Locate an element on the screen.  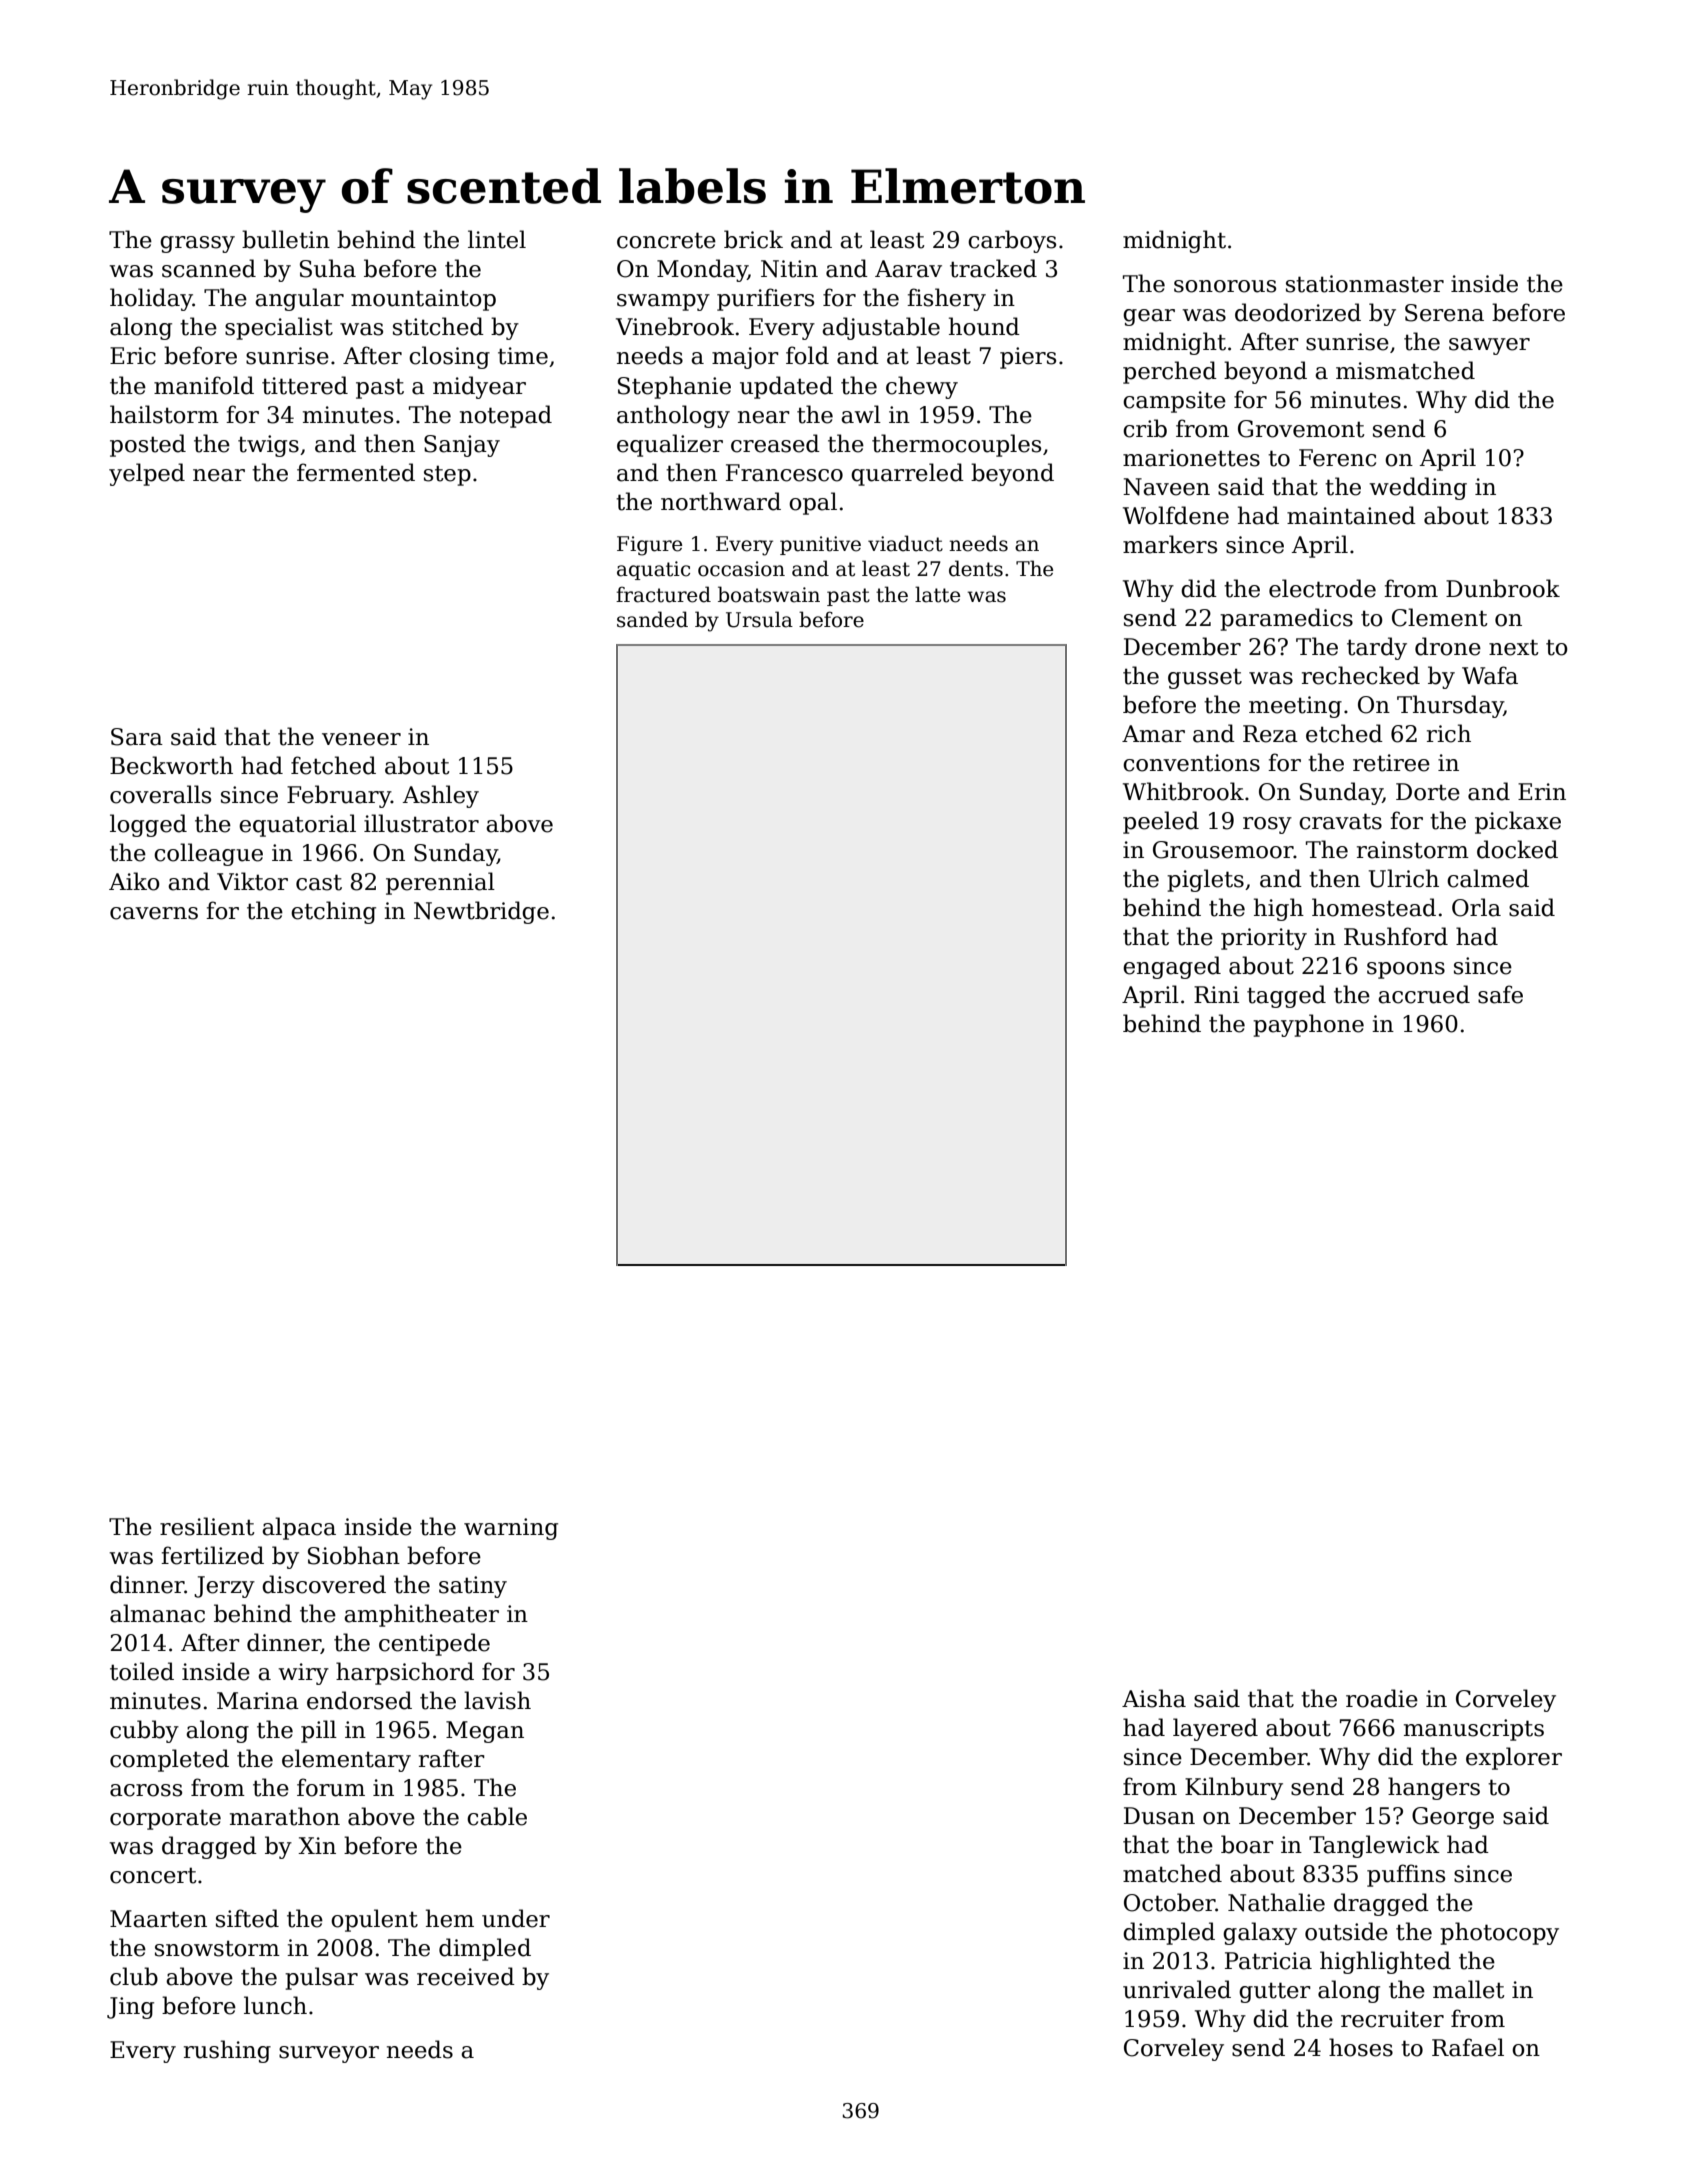
accrued is located at coordinates (1424, 994).
